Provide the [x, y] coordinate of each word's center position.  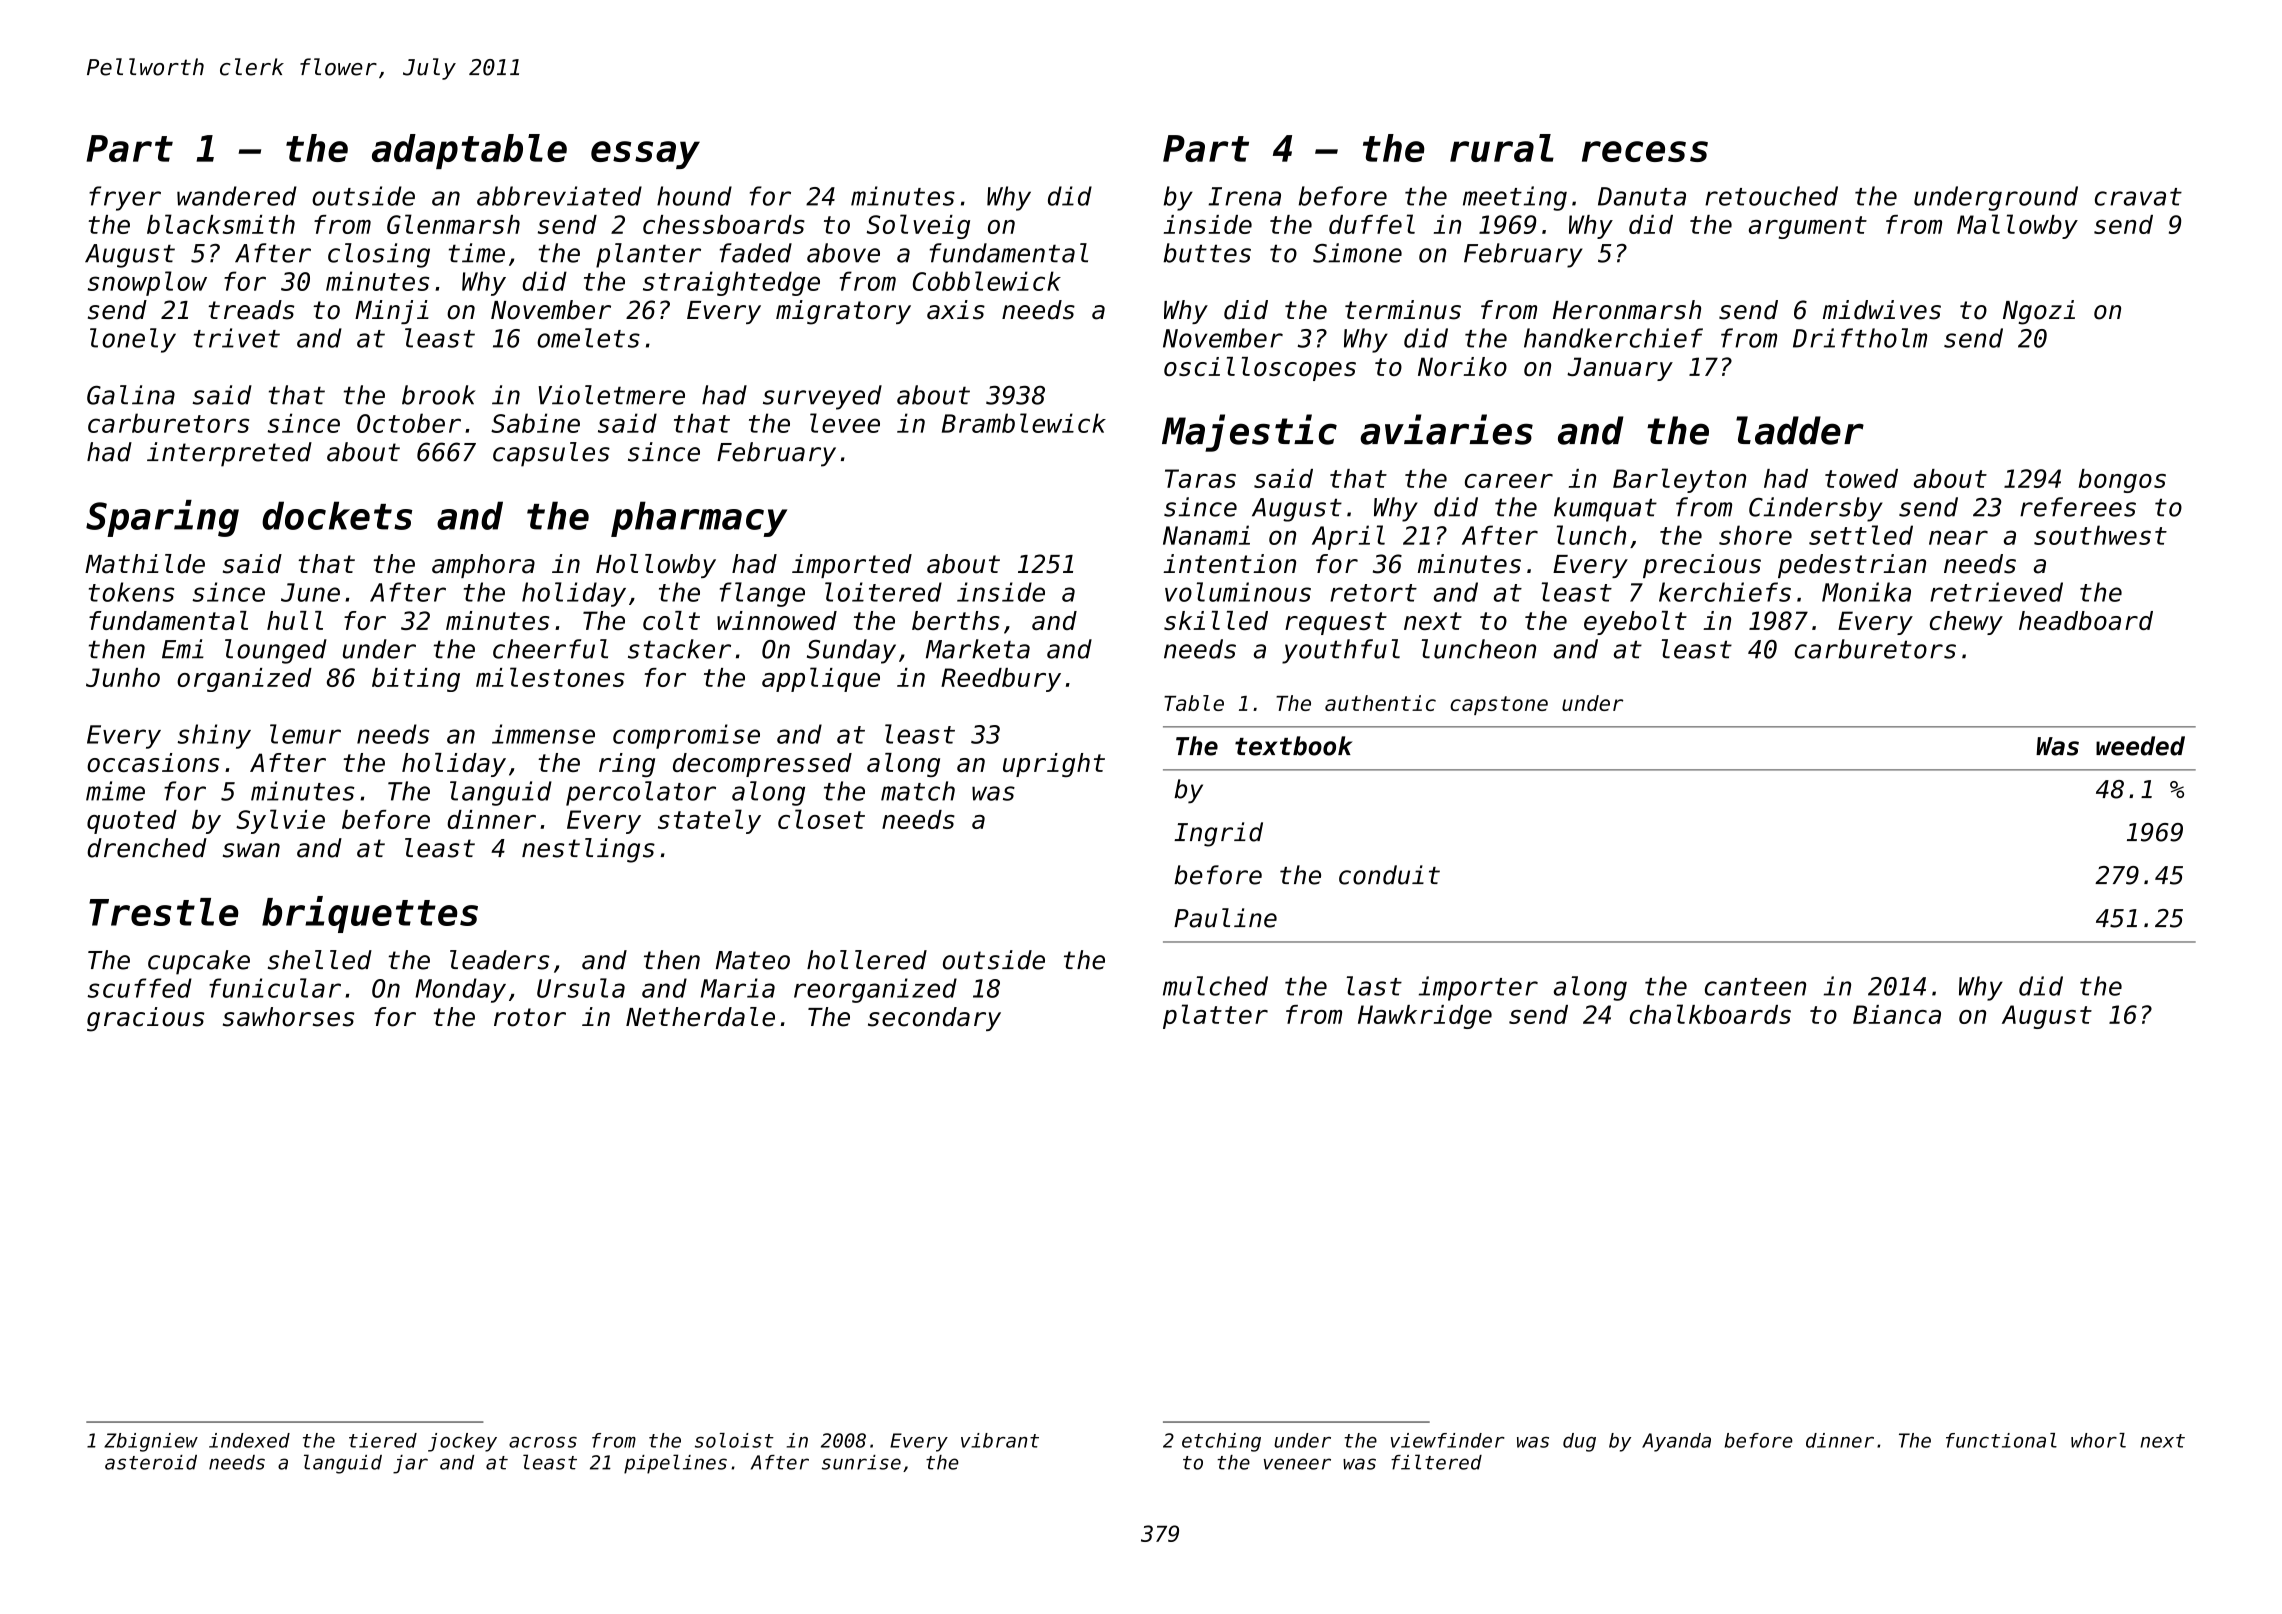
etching [1221, 1442]
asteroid [151, 1462]
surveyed [822, 397]
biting [416, 680]
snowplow [147, 283]
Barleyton [1679, 480]
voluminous [1238, 592]
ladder [1800, 430]
